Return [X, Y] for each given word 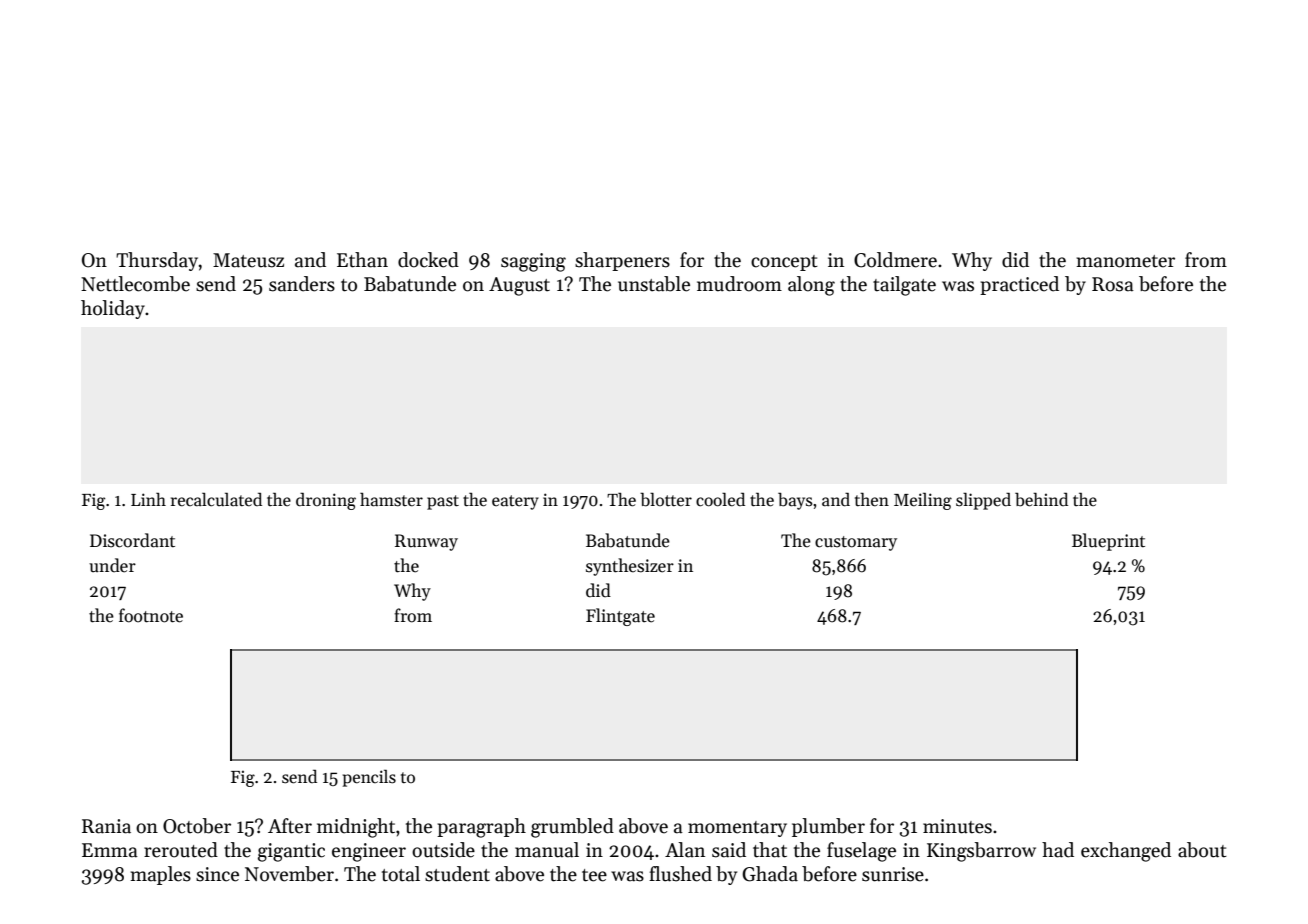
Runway [426, 542]
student [457, 874]
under [112, 565]
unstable [654, 284]
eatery [515, 502]
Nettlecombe [135, 284]
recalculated [216, 499]
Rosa [1113, 284]
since [217, 874]
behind [1041, 499]
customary [856, 543]
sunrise [893, 874]
